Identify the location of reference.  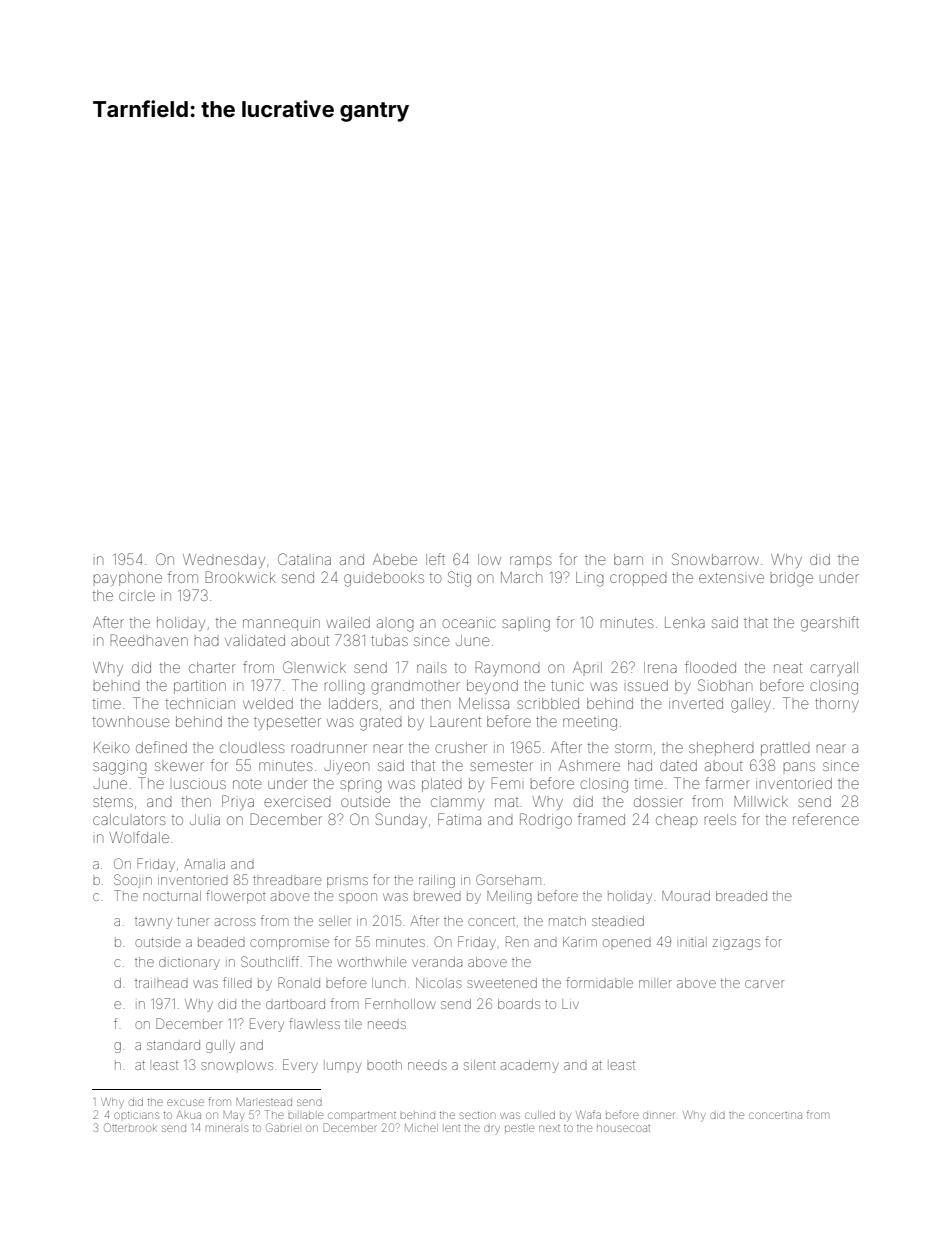
(826, 819).
